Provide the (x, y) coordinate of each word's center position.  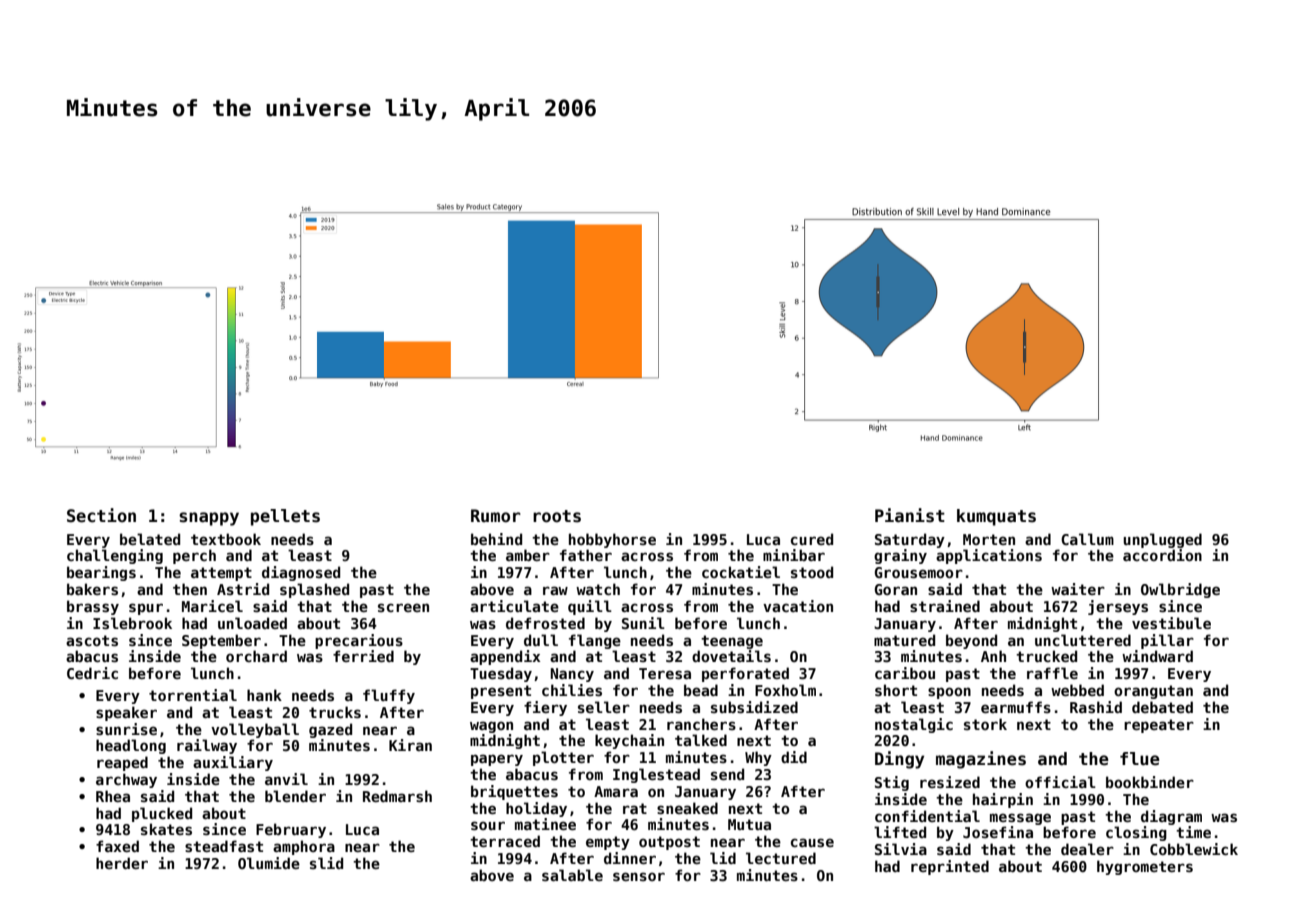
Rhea (113, 796)
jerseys (1118, 607)
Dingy (899, 760)
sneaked (687, 808)
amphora (304, 847)
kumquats (996, 517)
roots (557, 516)
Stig (892, 783)
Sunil (643, 623)
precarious (359, 641)
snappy (209, 519)
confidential (927, 816)
